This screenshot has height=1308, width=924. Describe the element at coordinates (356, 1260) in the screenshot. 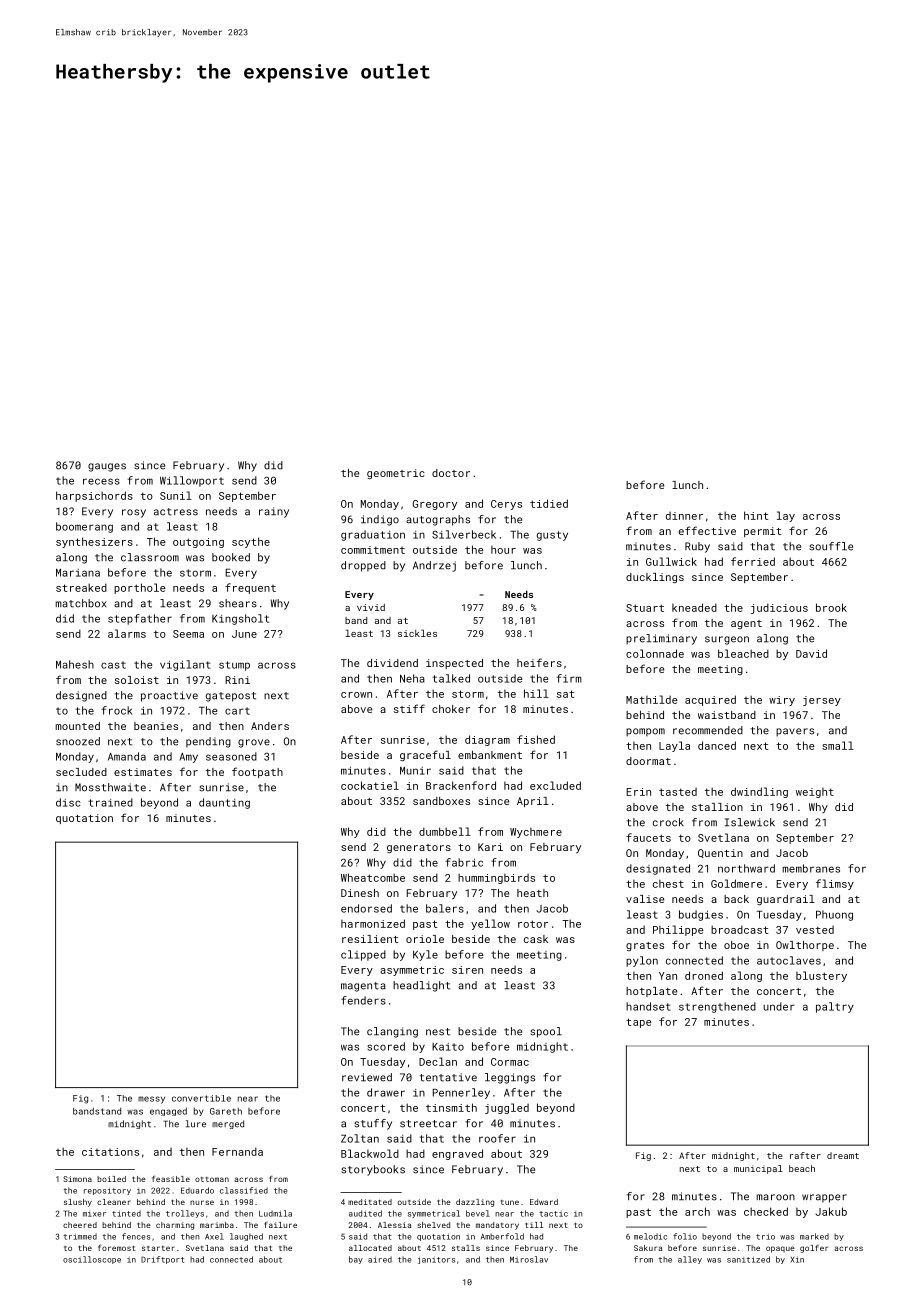

I see `bay` at that location.
